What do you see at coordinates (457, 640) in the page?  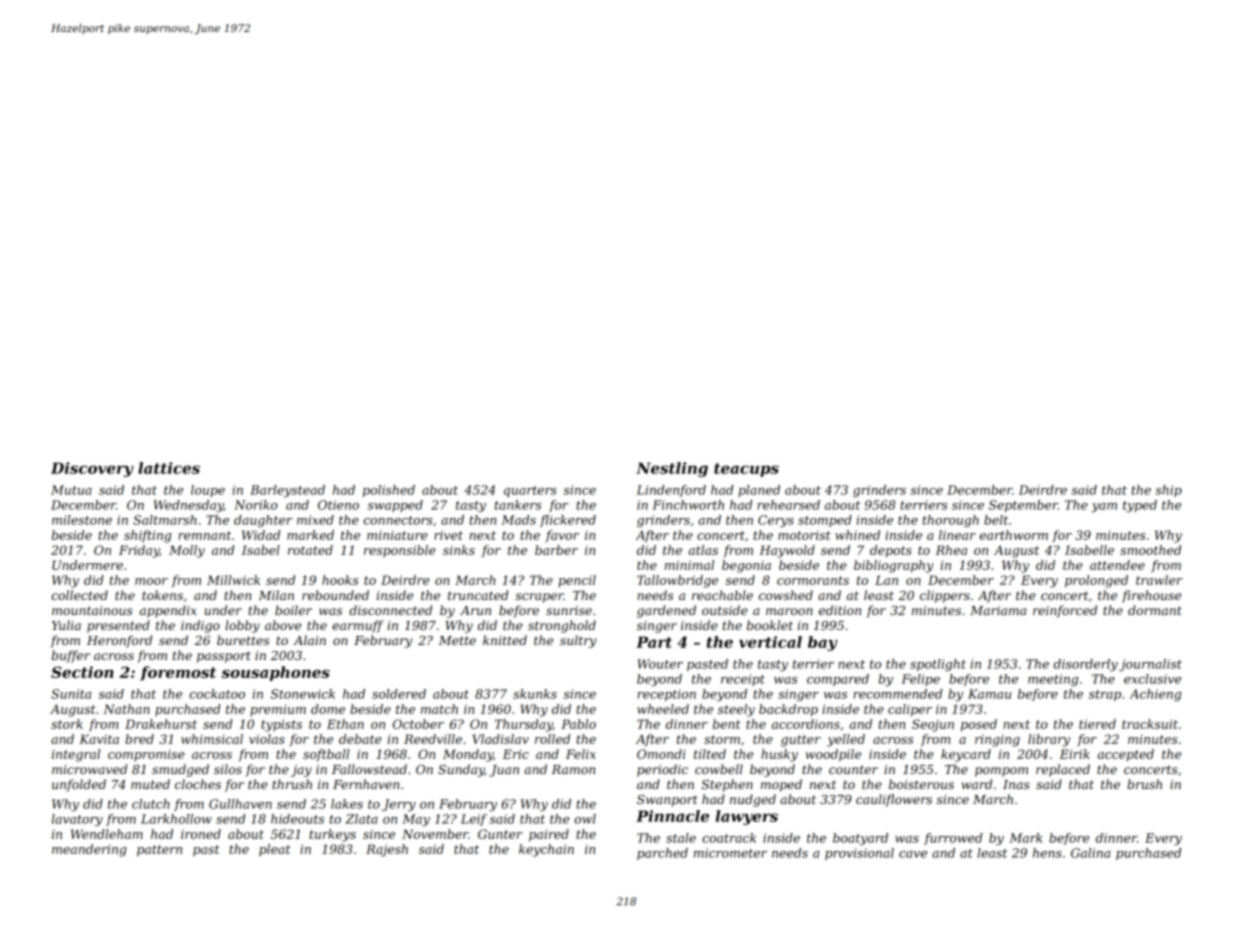 I see `Mette` at bounding box center [457, 640].
